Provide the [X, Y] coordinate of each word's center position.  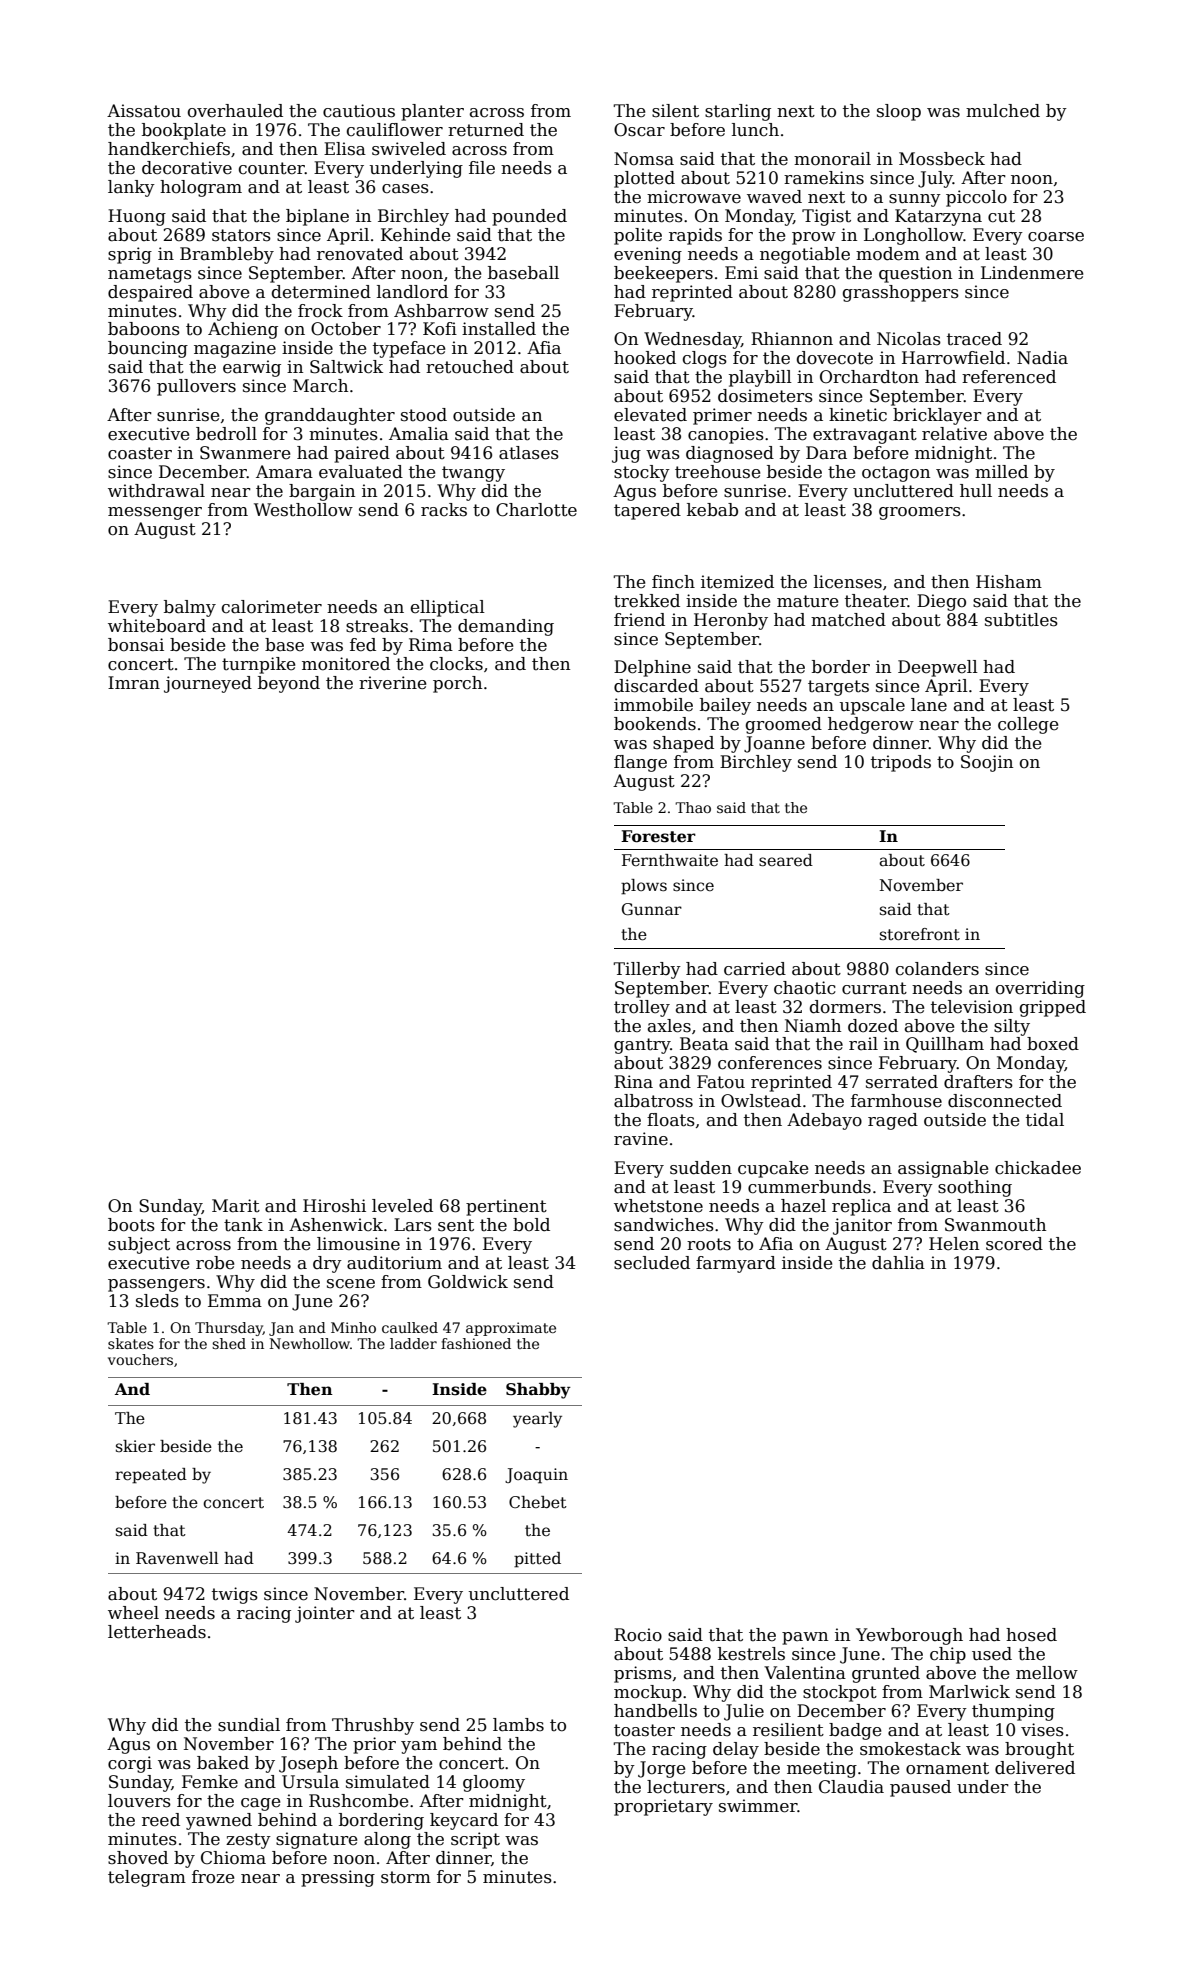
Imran [134, 682]
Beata [704, 1044]
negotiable [805, 255]
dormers [845, 1007]
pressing [338, 1878]
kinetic [858, 415]
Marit [236, 1206]
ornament [947, 1768]
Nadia [1042, 358]
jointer [325, 1614]
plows [644, 887]
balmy [190, 608]
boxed [1053, 1044]
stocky [642, 473]
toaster [644, 1730]
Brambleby [227, 255]
